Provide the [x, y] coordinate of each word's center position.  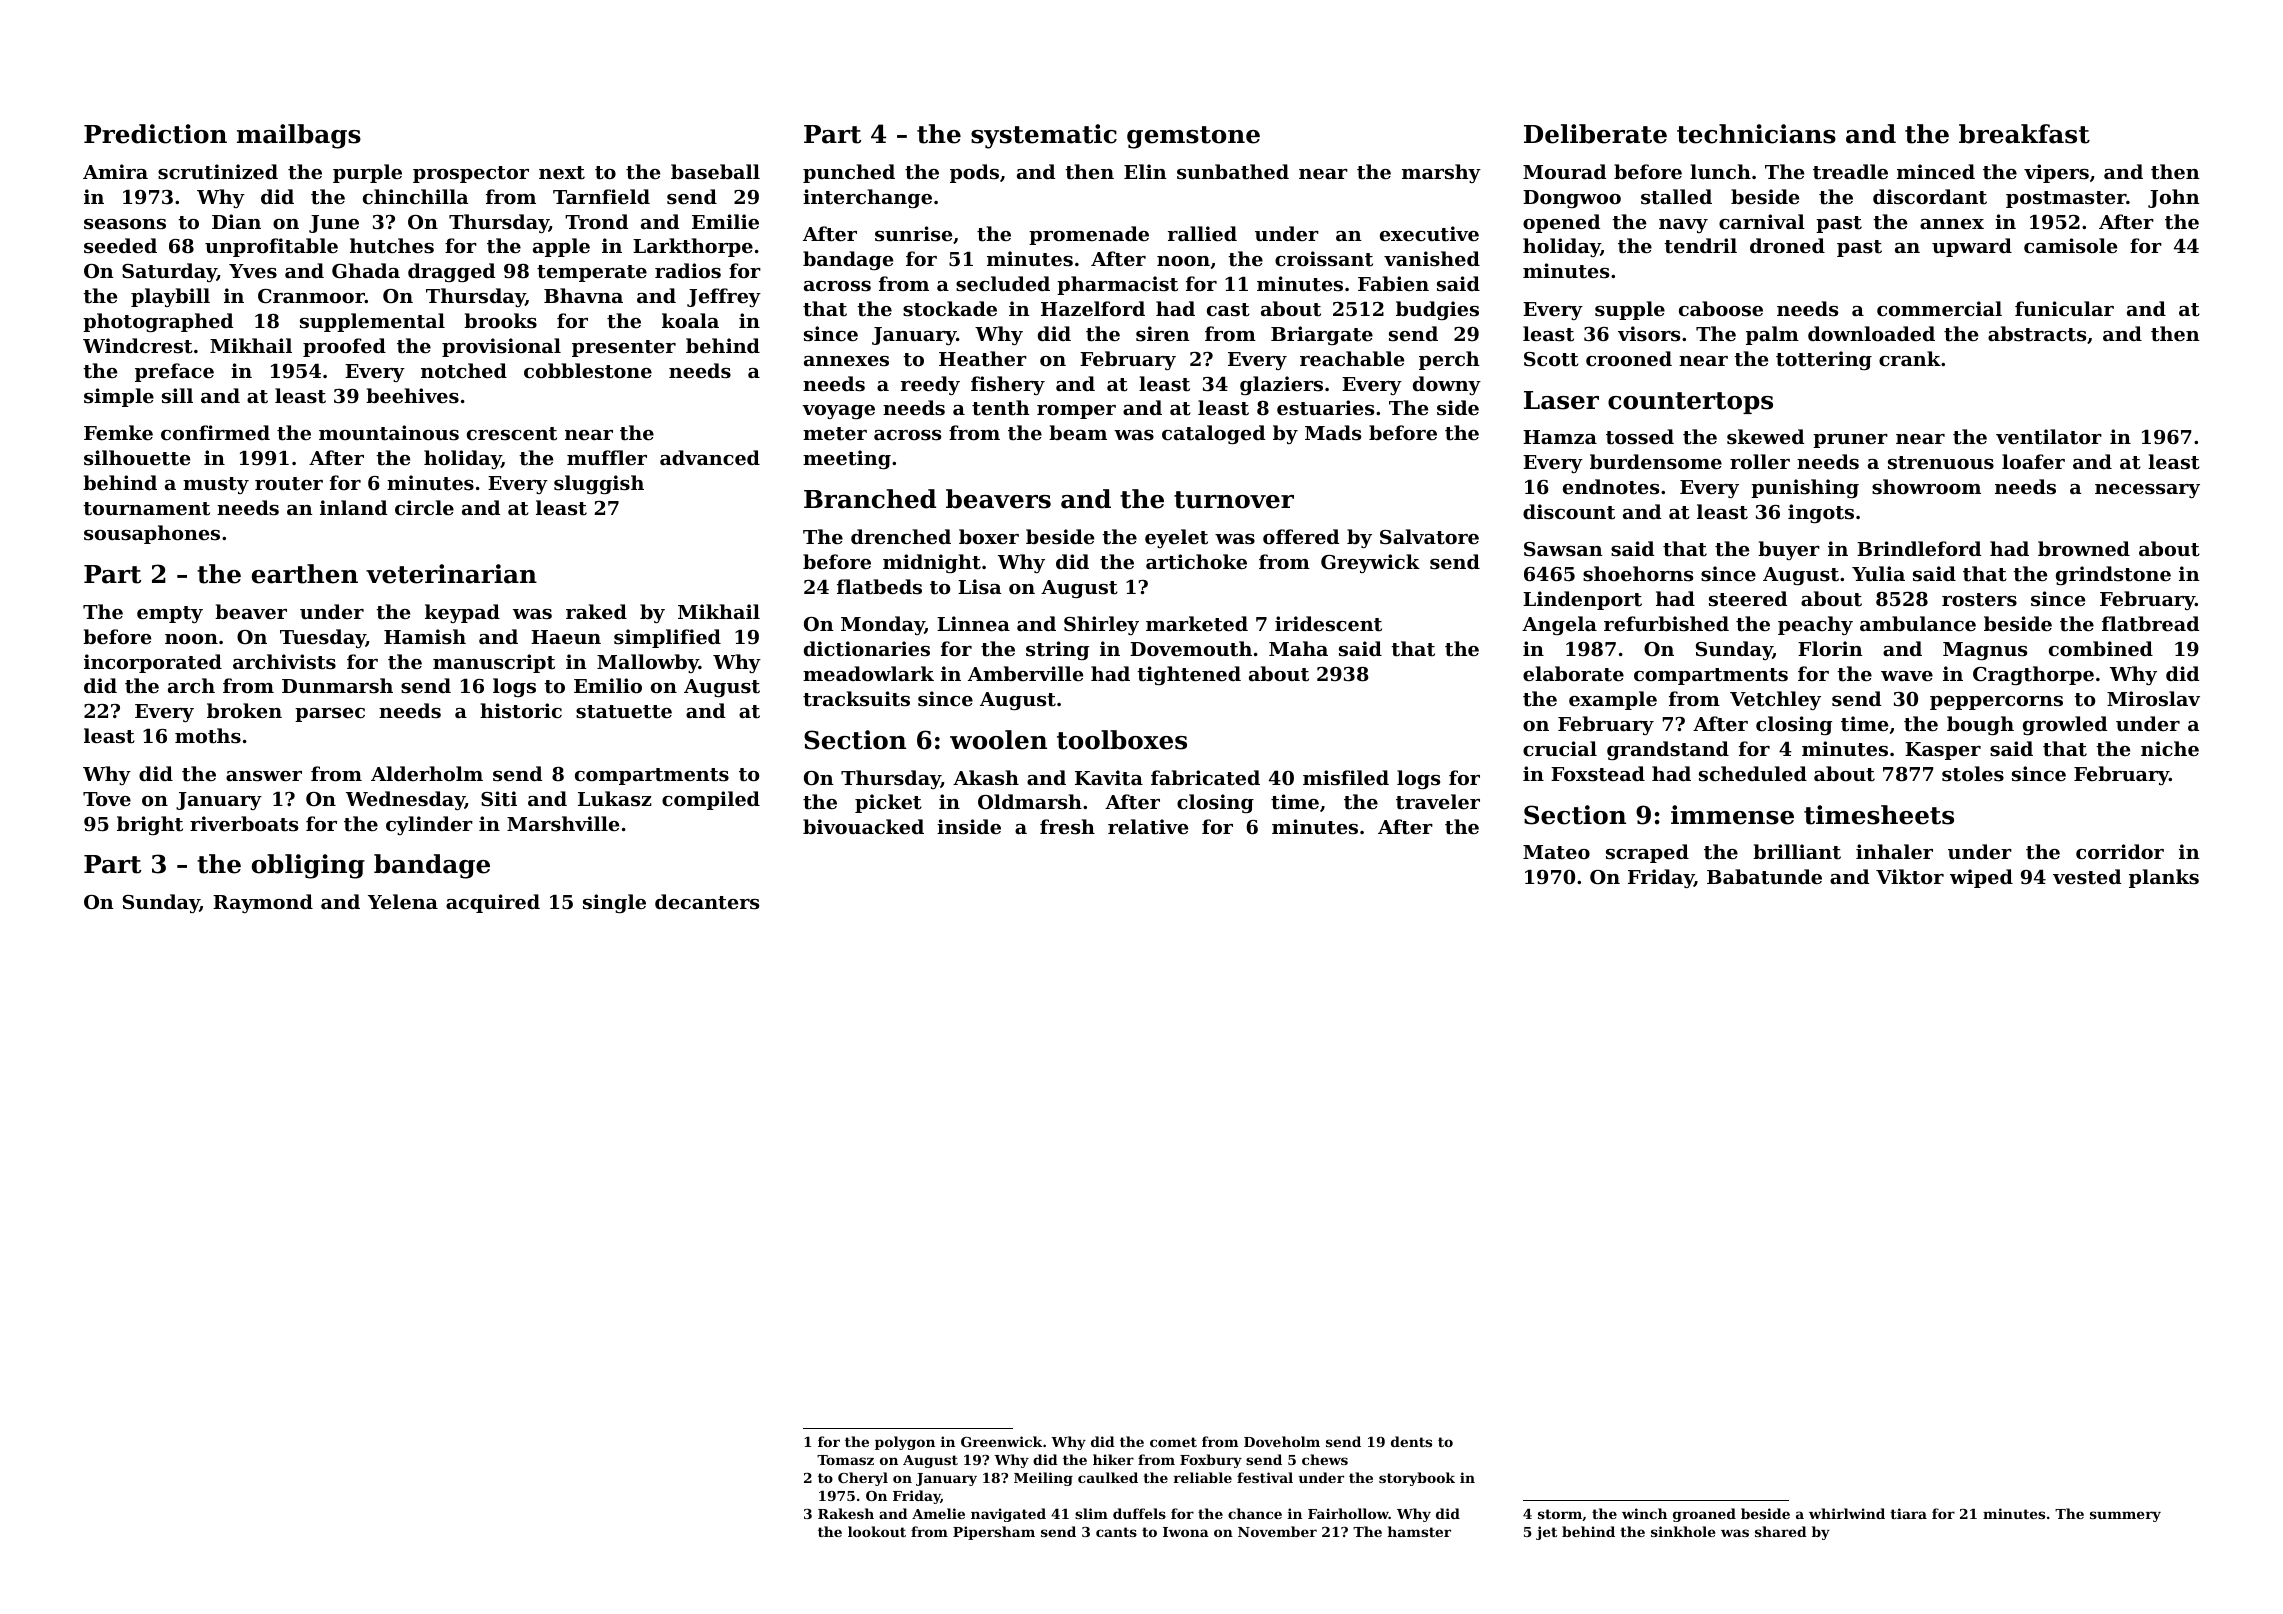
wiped [1981, 878]
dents [1411, 1441]
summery [2125, 1516]
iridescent [1328, 623]
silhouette [137, 458]
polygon [905, 1443]
